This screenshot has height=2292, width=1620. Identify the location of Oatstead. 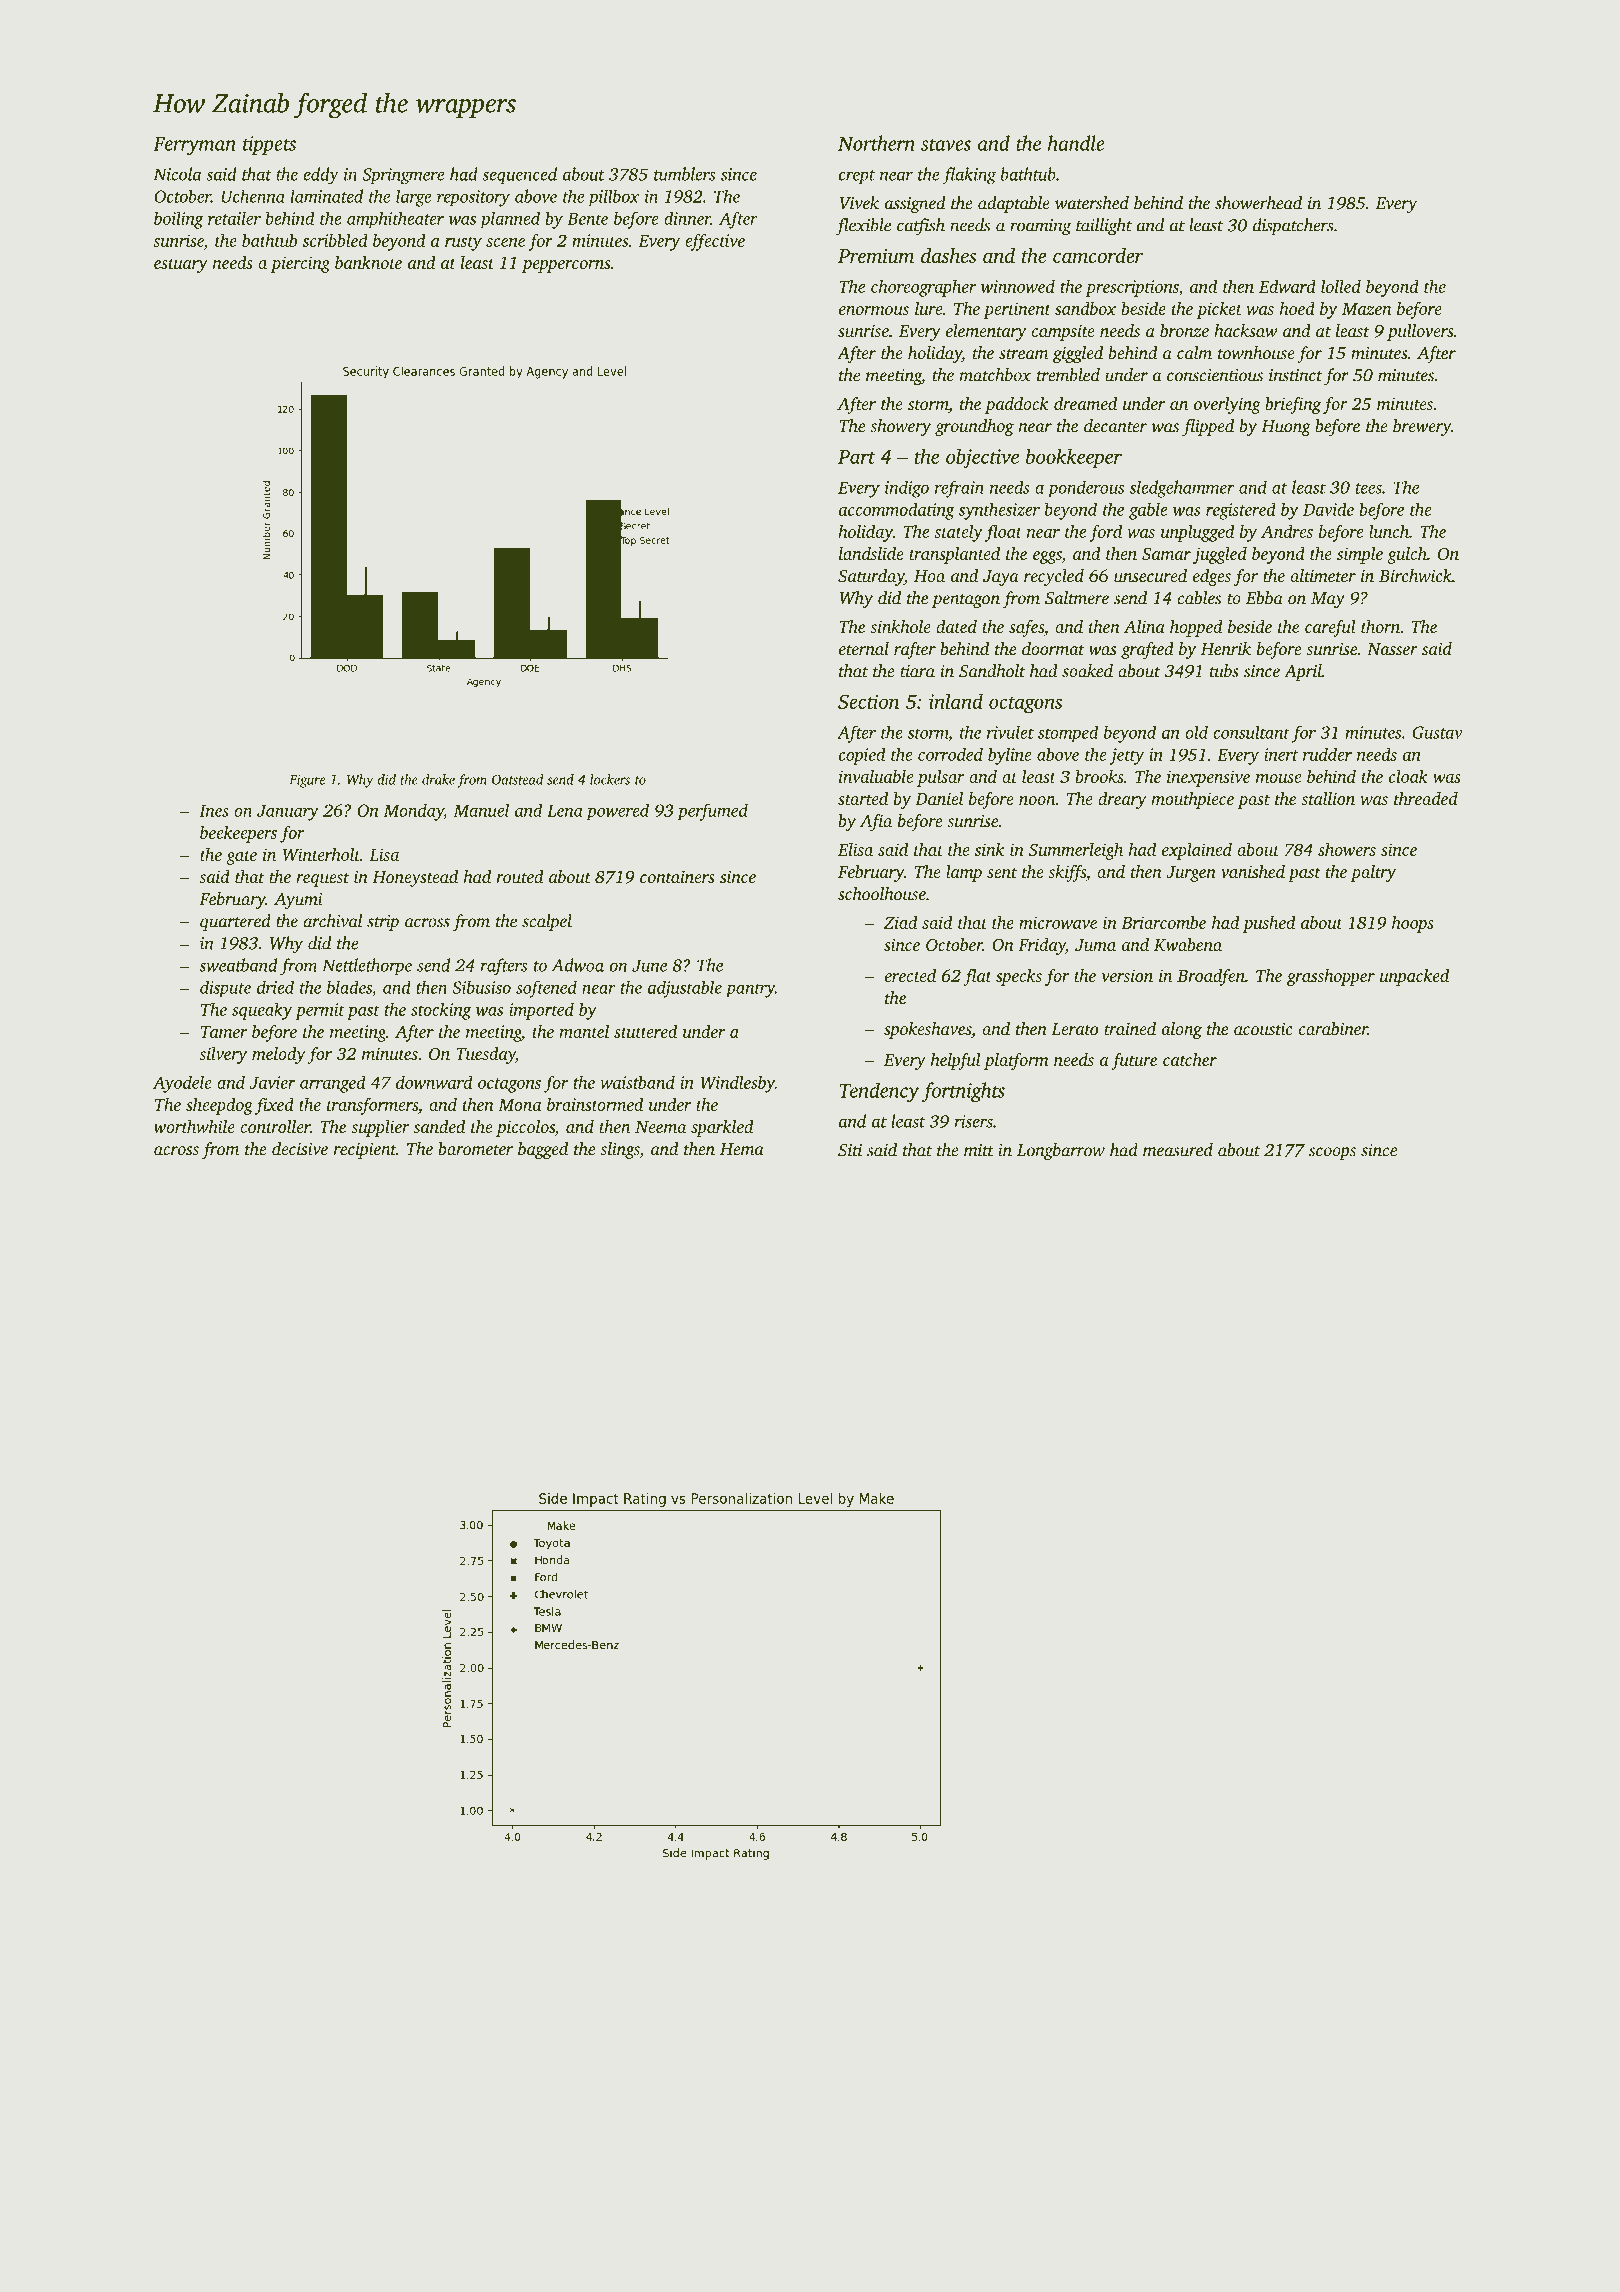
(517, 779).
